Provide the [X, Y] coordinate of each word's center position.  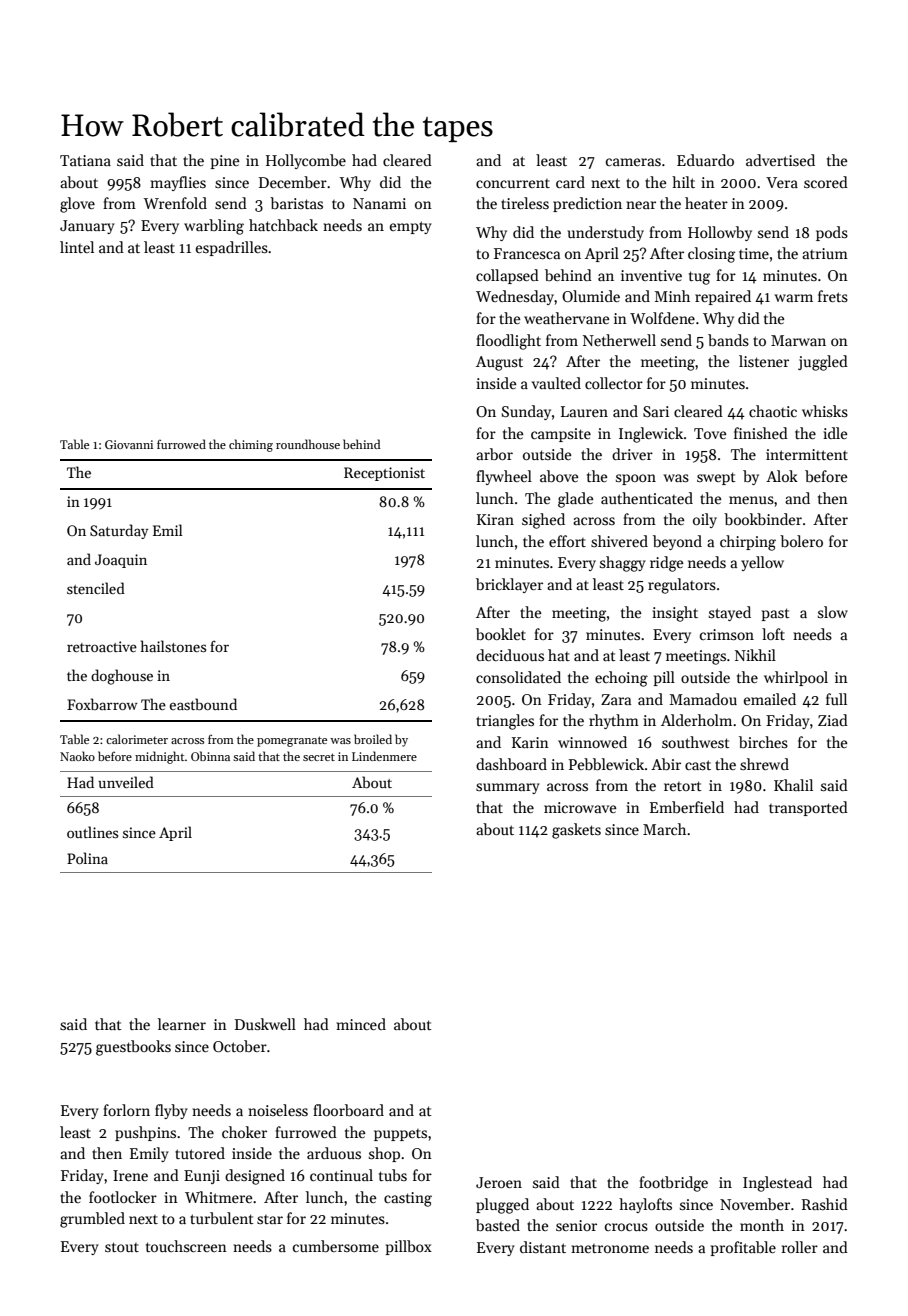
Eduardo [705, 160]
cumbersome [336, 1246]
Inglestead [777, 1184]
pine [224, 162]
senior [576, 1225]
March [664, 829]
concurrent [513, 183]
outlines [92, 832]
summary [508, 788]
